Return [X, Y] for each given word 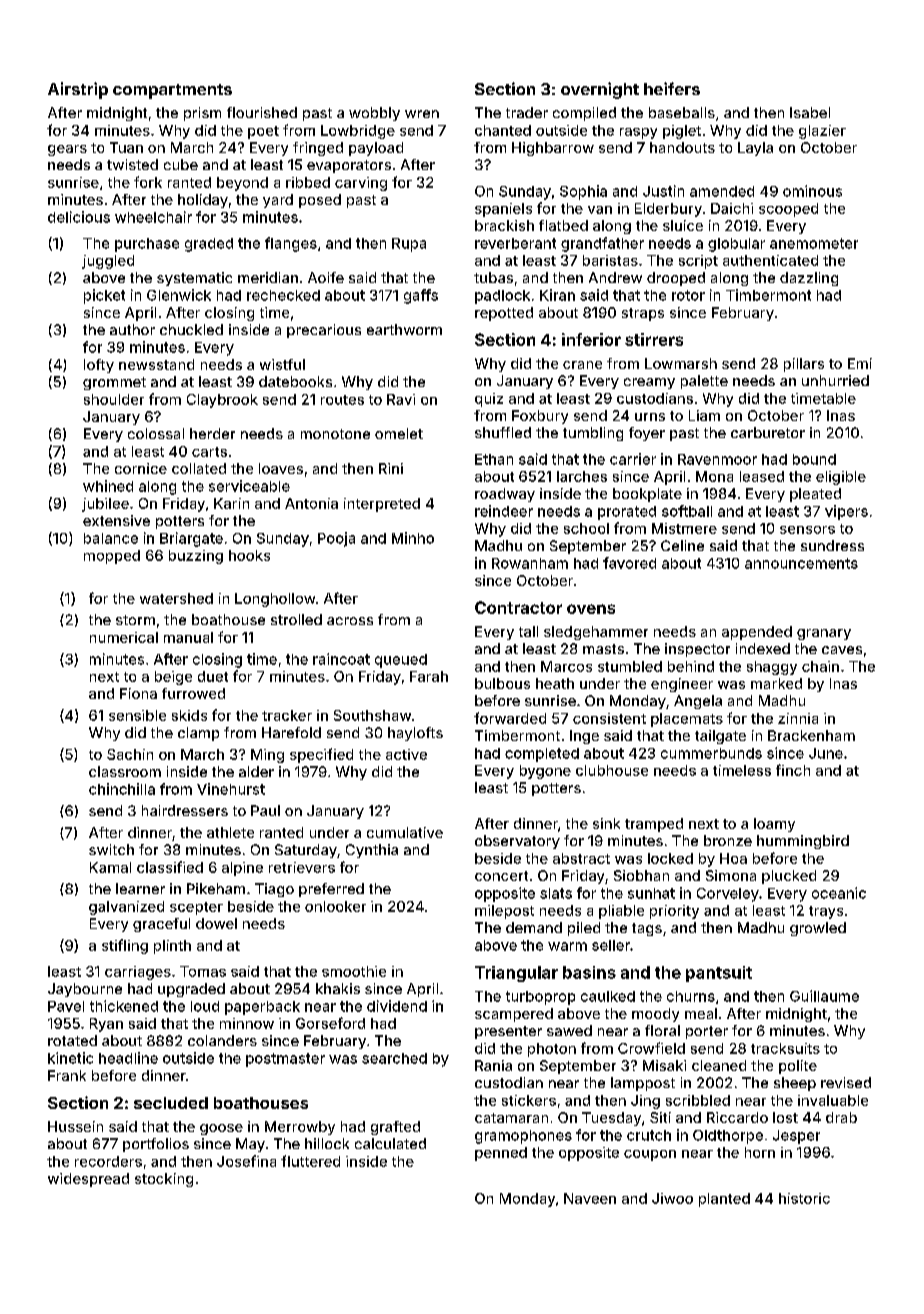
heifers [672, 88]
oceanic [839, 893]
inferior [591, 339]
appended [757, 633]
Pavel [66, 1006]
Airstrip [78, 90]
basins [589, 972]
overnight [600, 90]
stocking [164, 1180]
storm [135, 620]
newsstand [156, 364]
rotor [688, 295]
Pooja [336, 539]
